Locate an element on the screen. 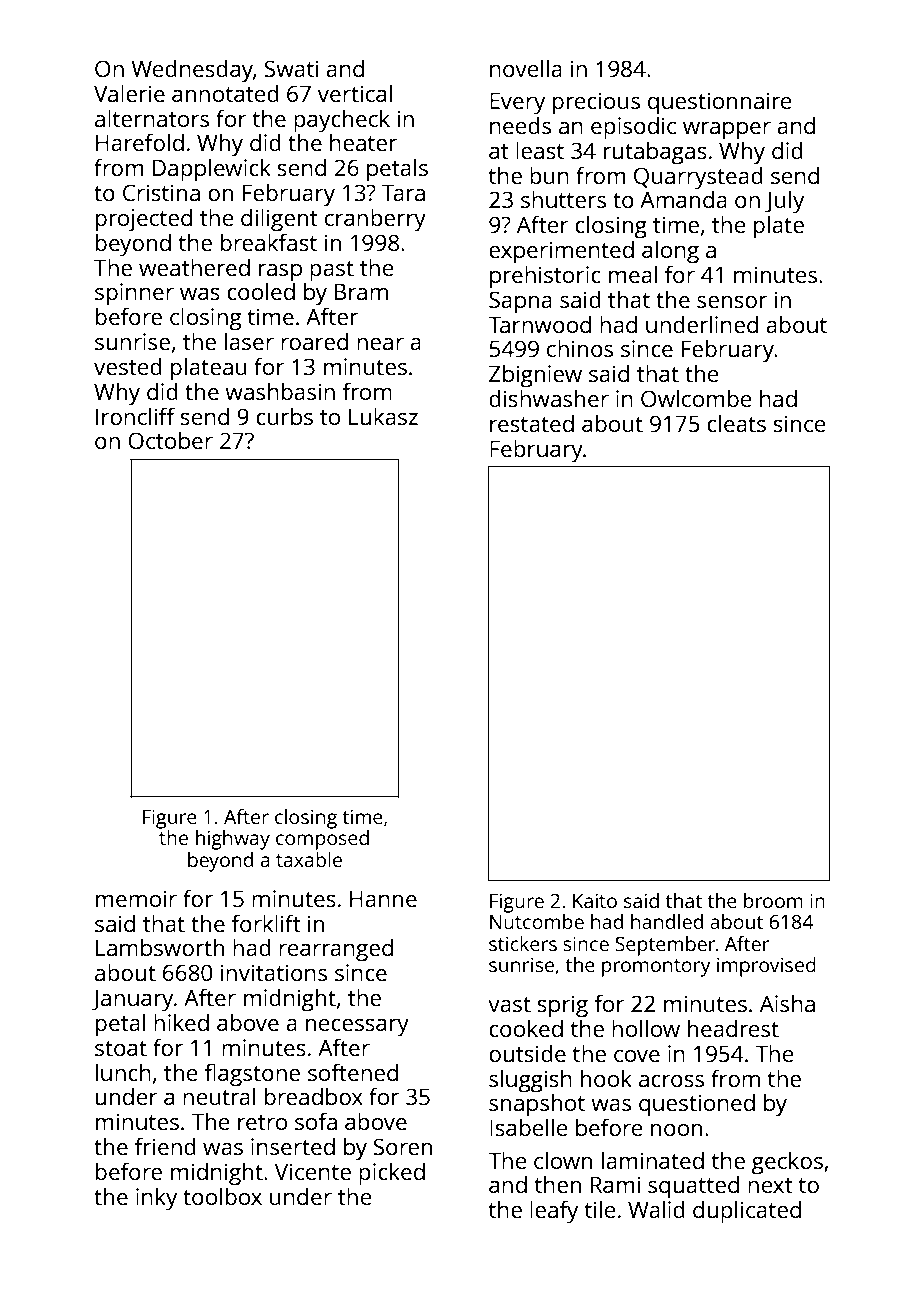  Lukasz is located at coordinates (383, 416).
